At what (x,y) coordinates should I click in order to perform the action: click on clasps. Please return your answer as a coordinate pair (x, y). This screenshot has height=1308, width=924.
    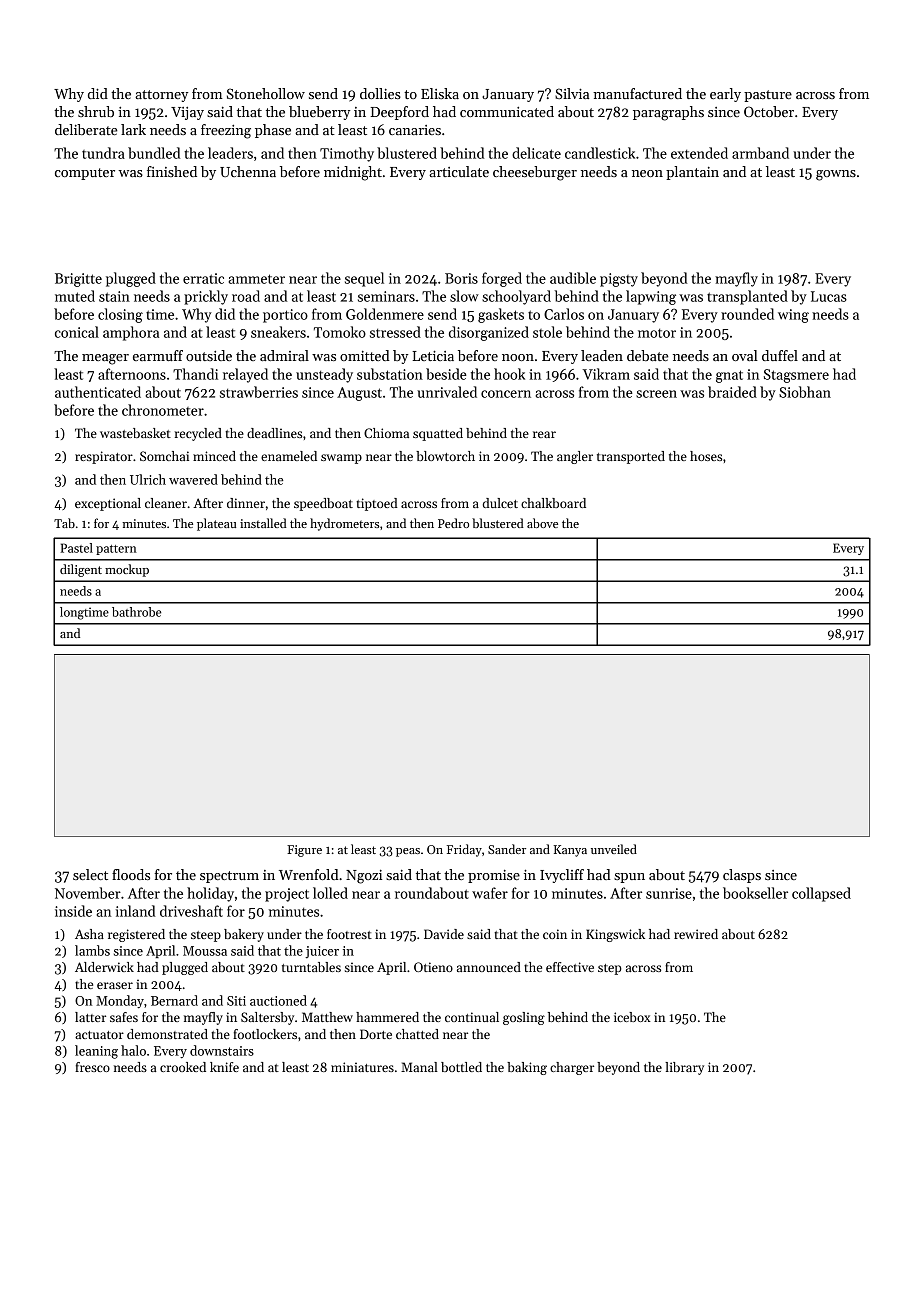
    Looking at the image, I should click on (742, 876).
